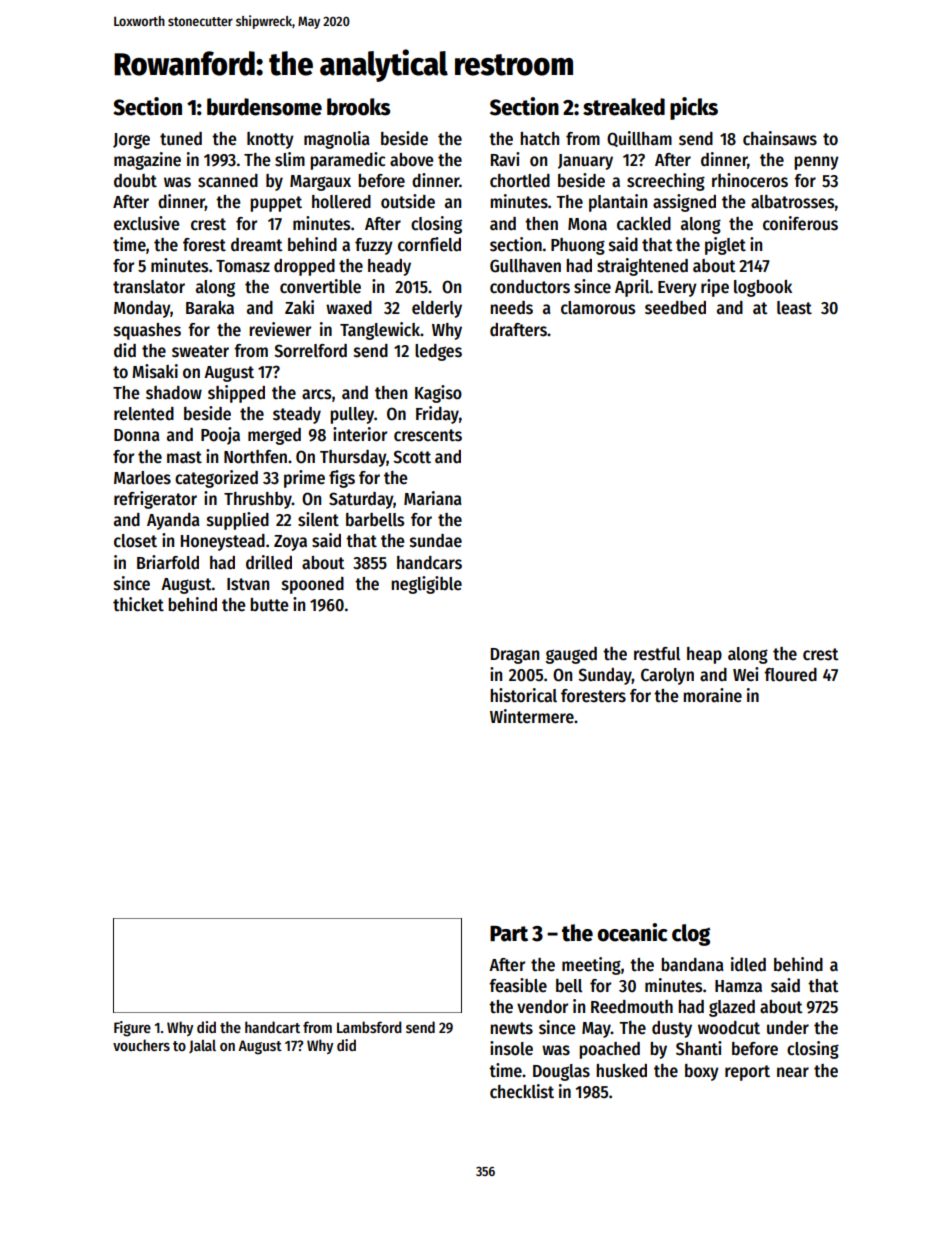 This screenshot has height=1233, width=952. Describe the element at coordinates (147, 331) in the screenshot. I see `squashes` at that location.
